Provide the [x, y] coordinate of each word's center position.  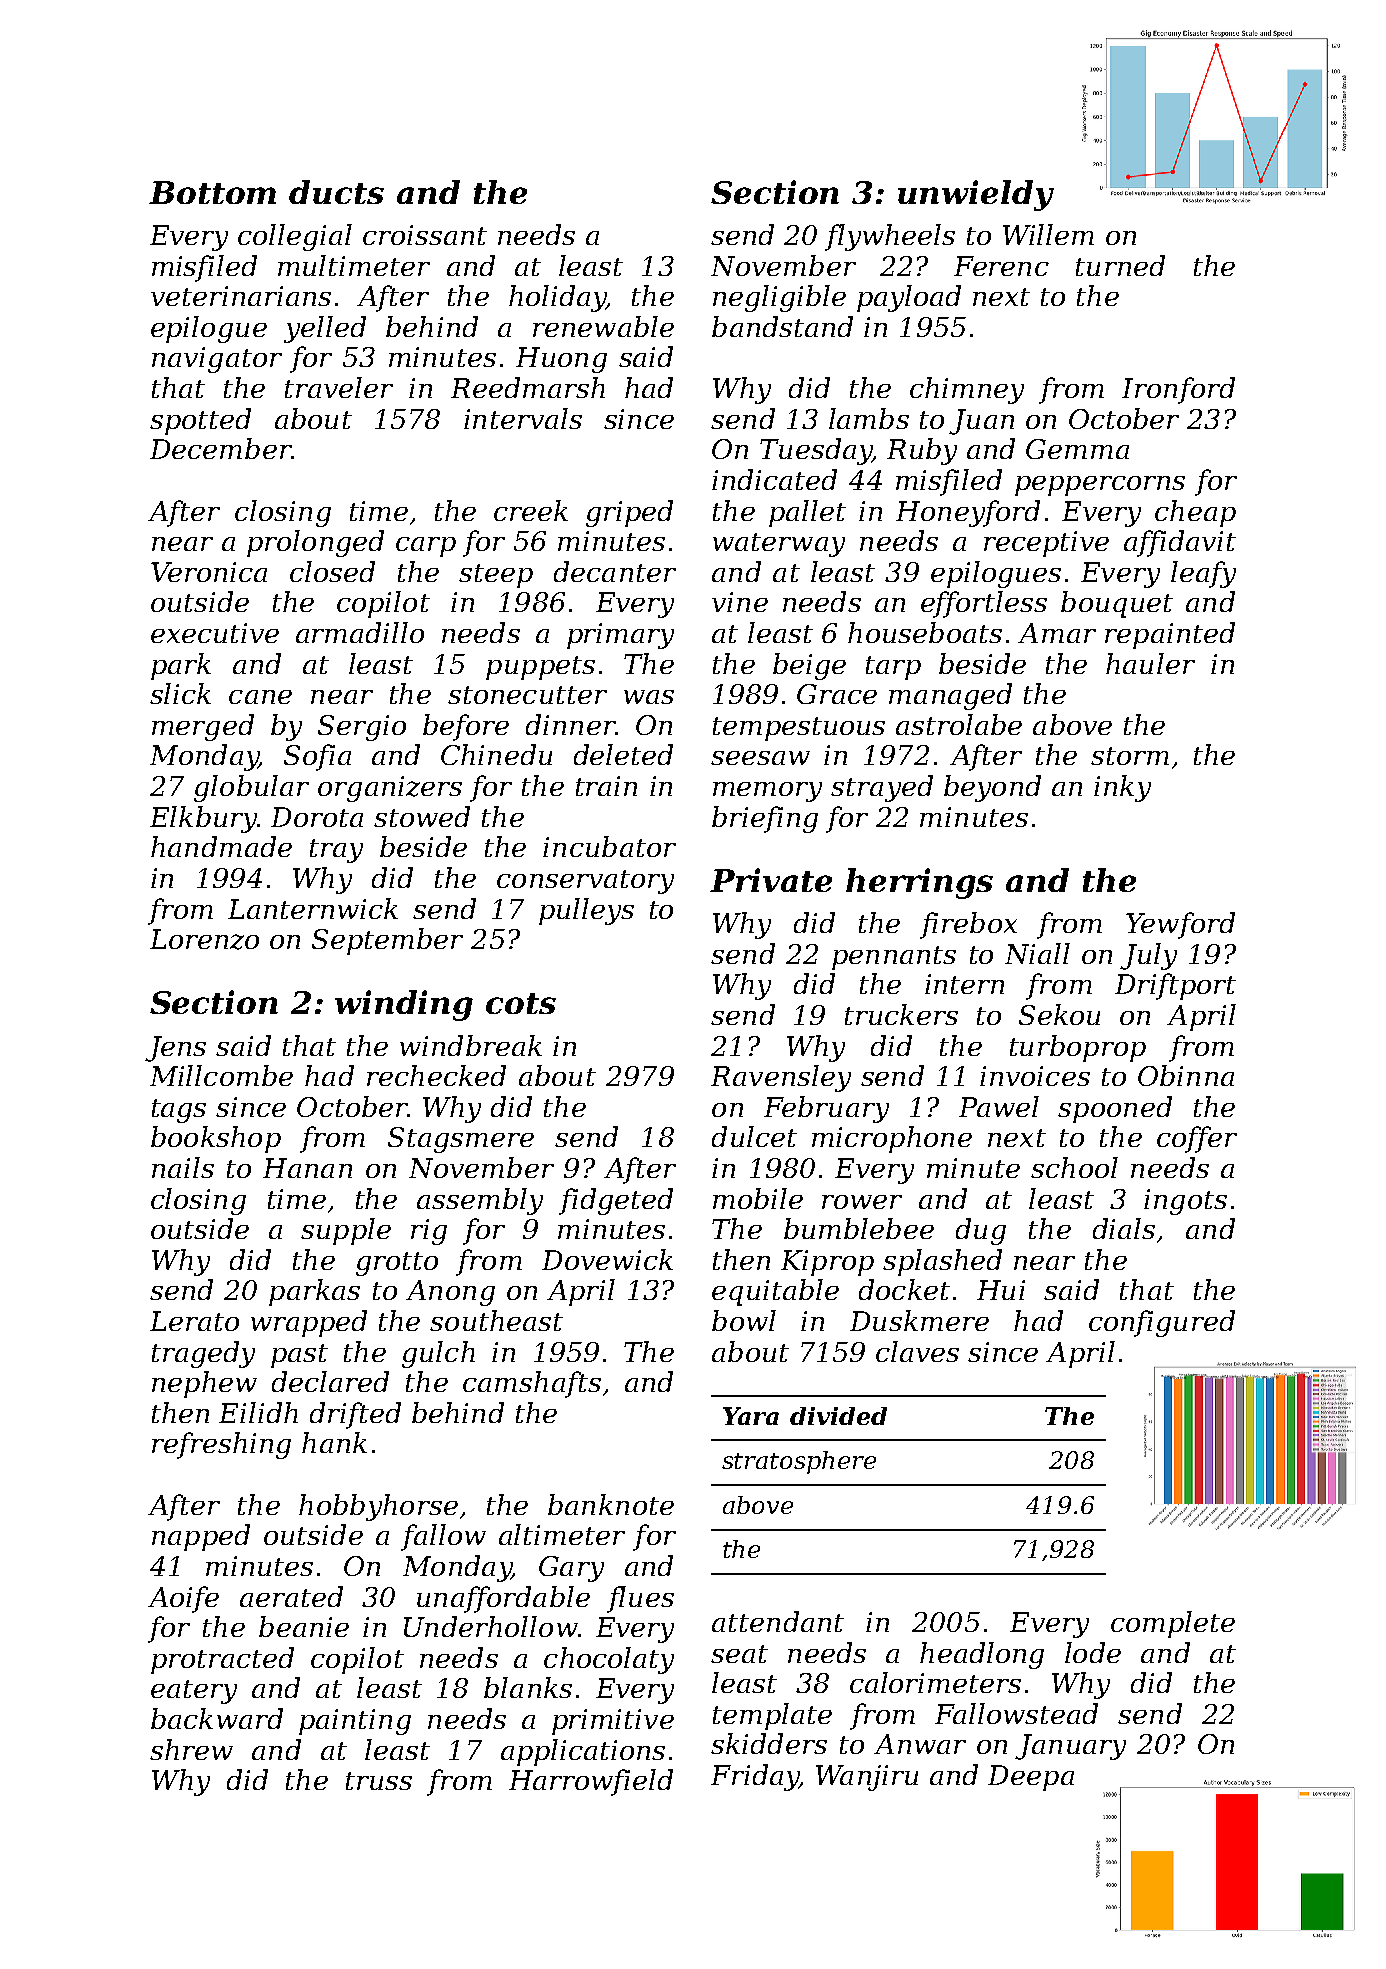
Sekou [1059, 1014]
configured [1162, 1323]
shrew [191, 1749]
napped [201, 1537]
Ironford [1178, 390]
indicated [774, 479]
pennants [894, 958]
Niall [1037, 953]
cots [521, 1003]
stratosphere [799, 1462]
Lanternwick [313, 908]
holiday [557, 298]
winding [404, 1005]
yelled [325, 329]
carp [426, 547]
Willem [1048, 234]
